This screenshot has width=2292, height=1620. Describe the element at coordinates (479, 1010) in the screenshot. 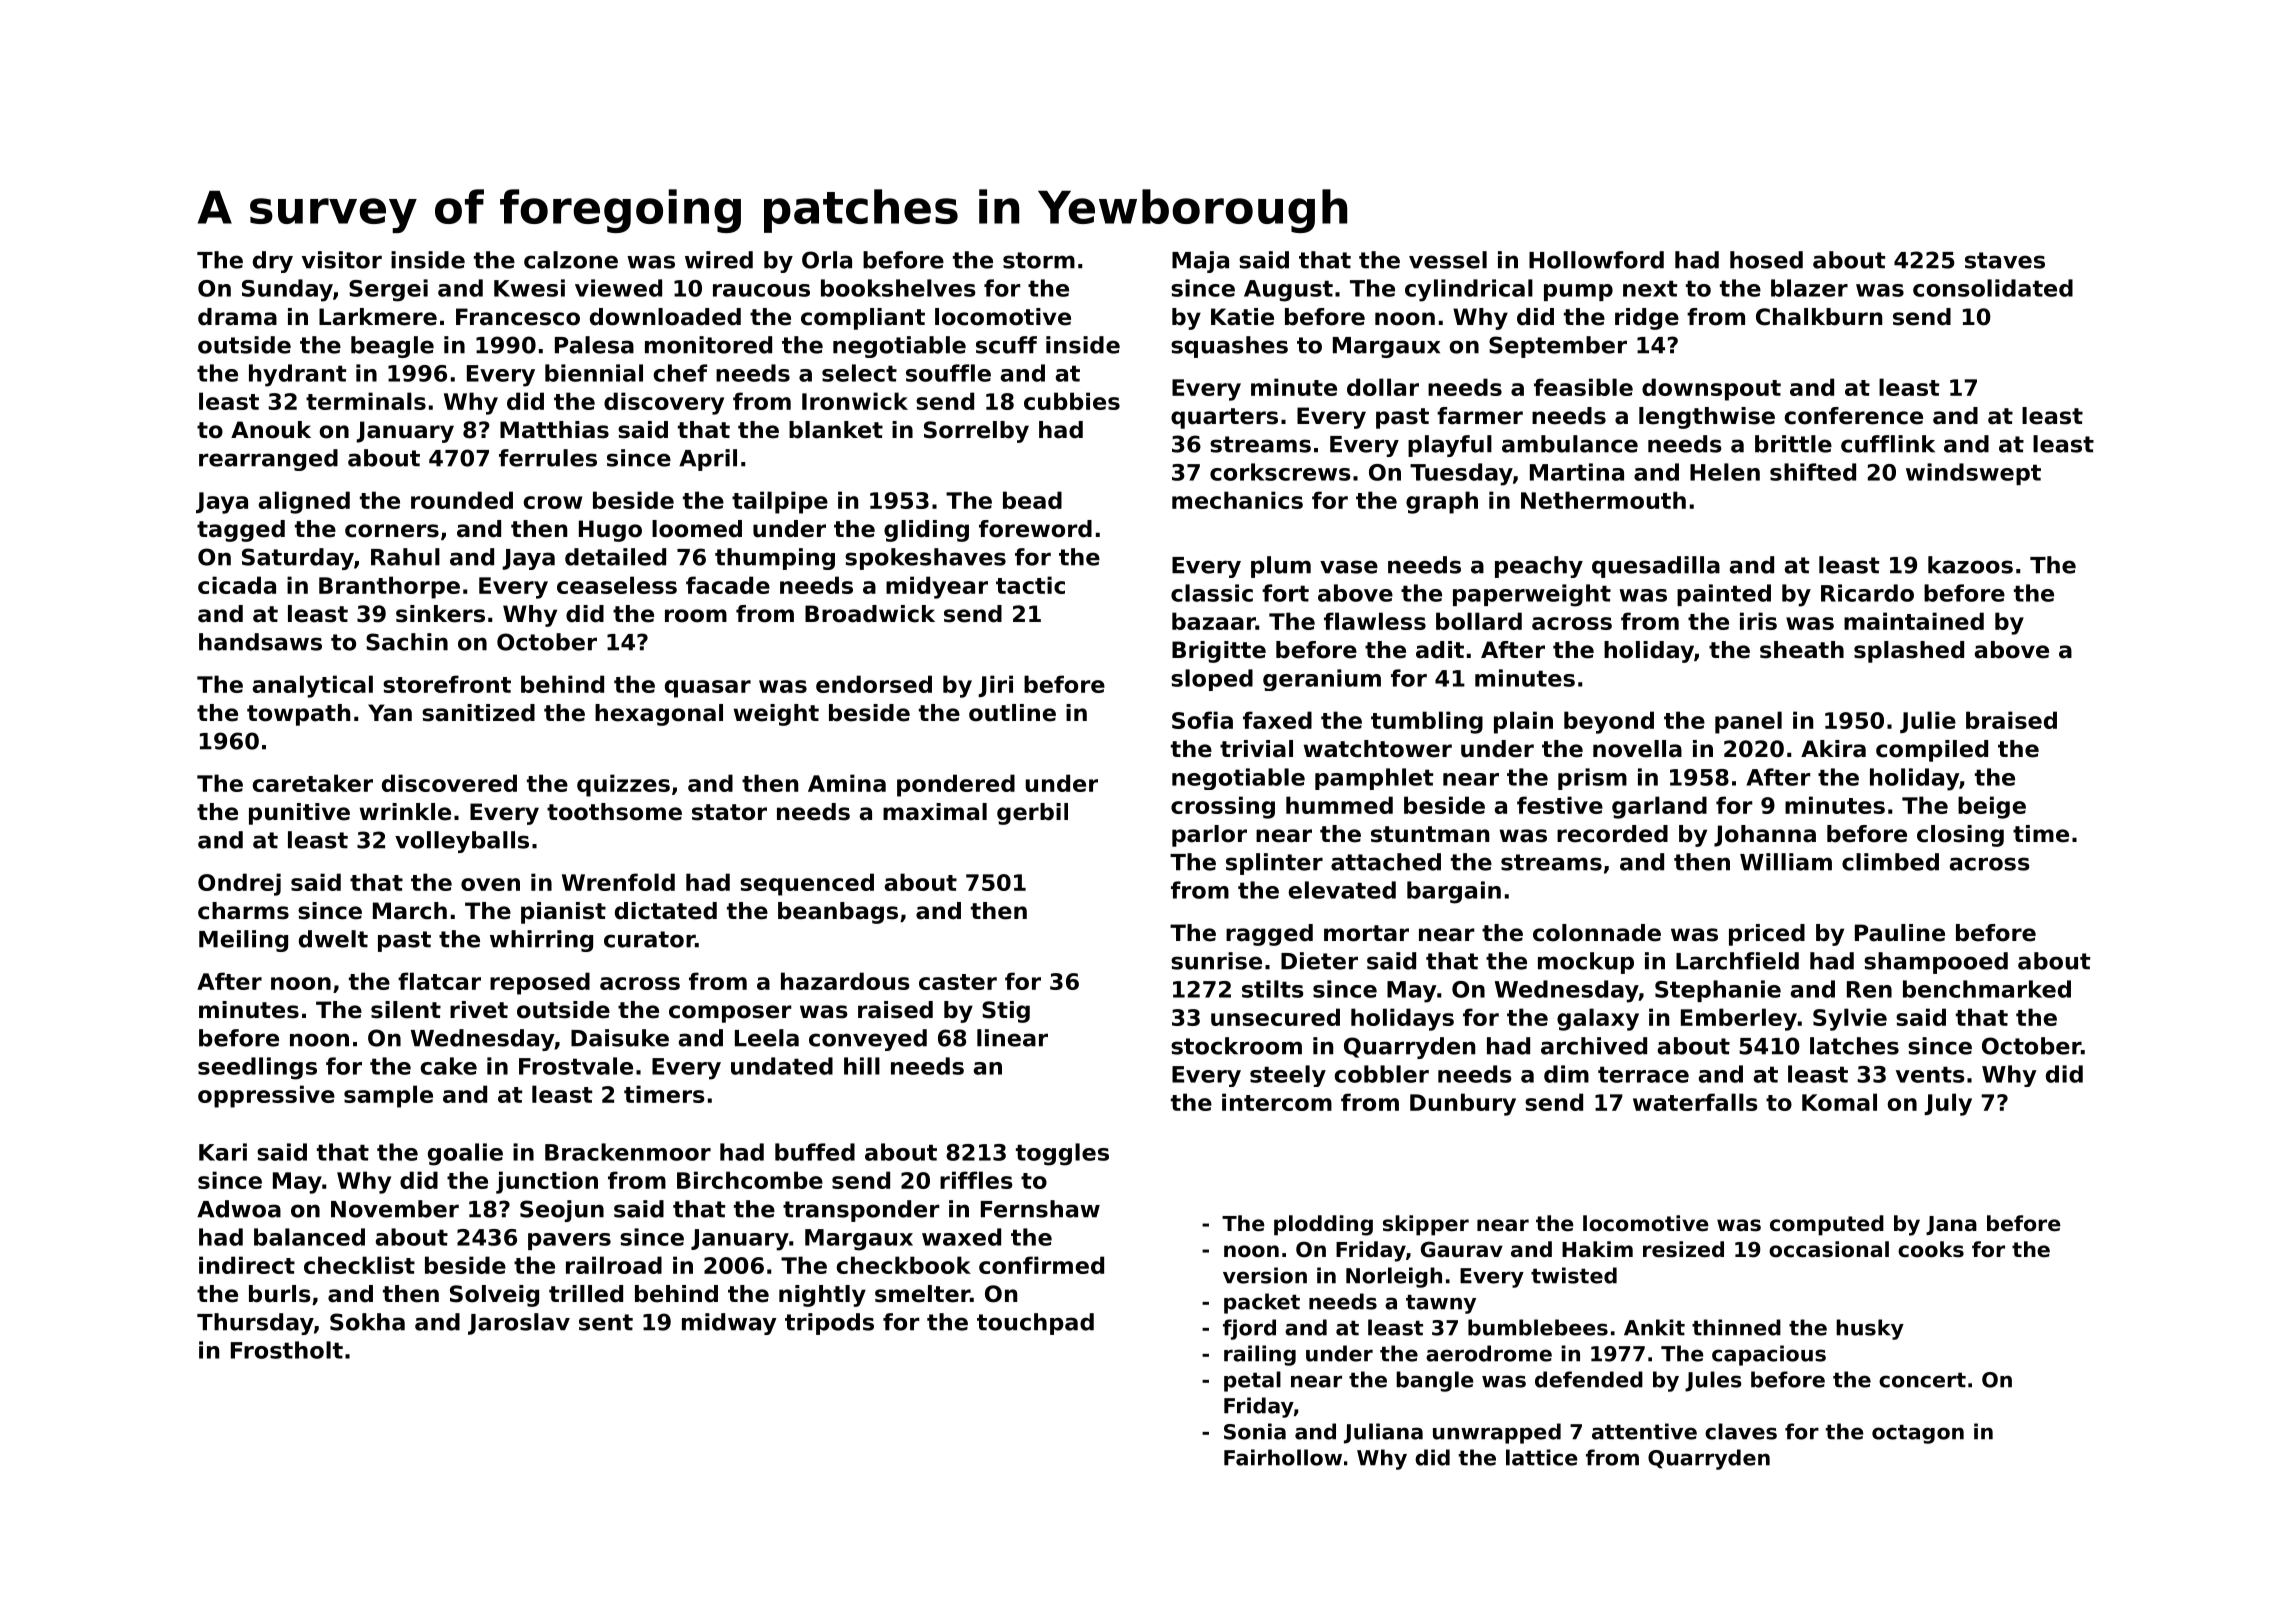

I see `rivet` at that location.
